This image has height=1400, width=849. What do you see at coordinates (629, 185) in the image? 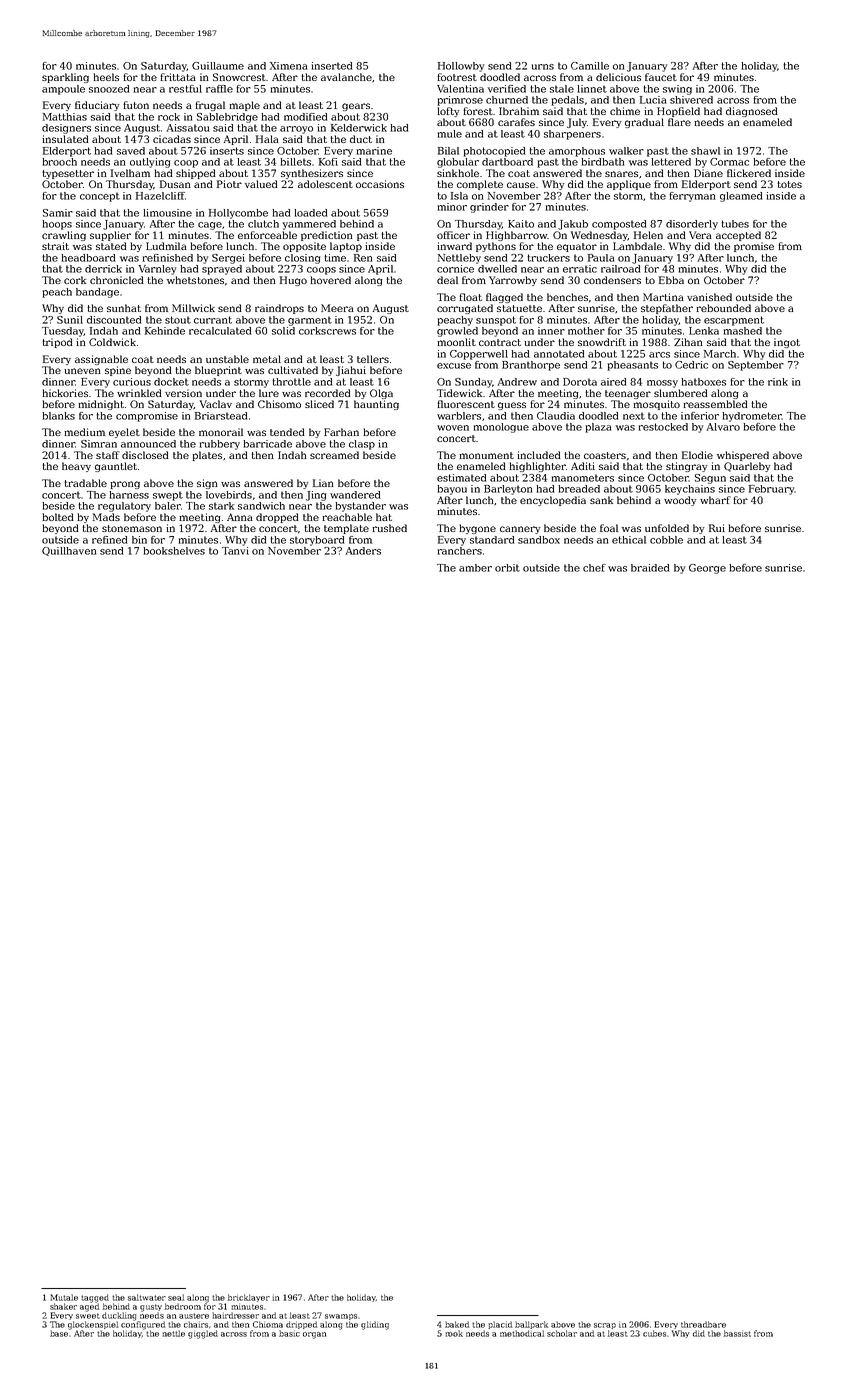
I see `applique` at bounding box center [629, 185].
